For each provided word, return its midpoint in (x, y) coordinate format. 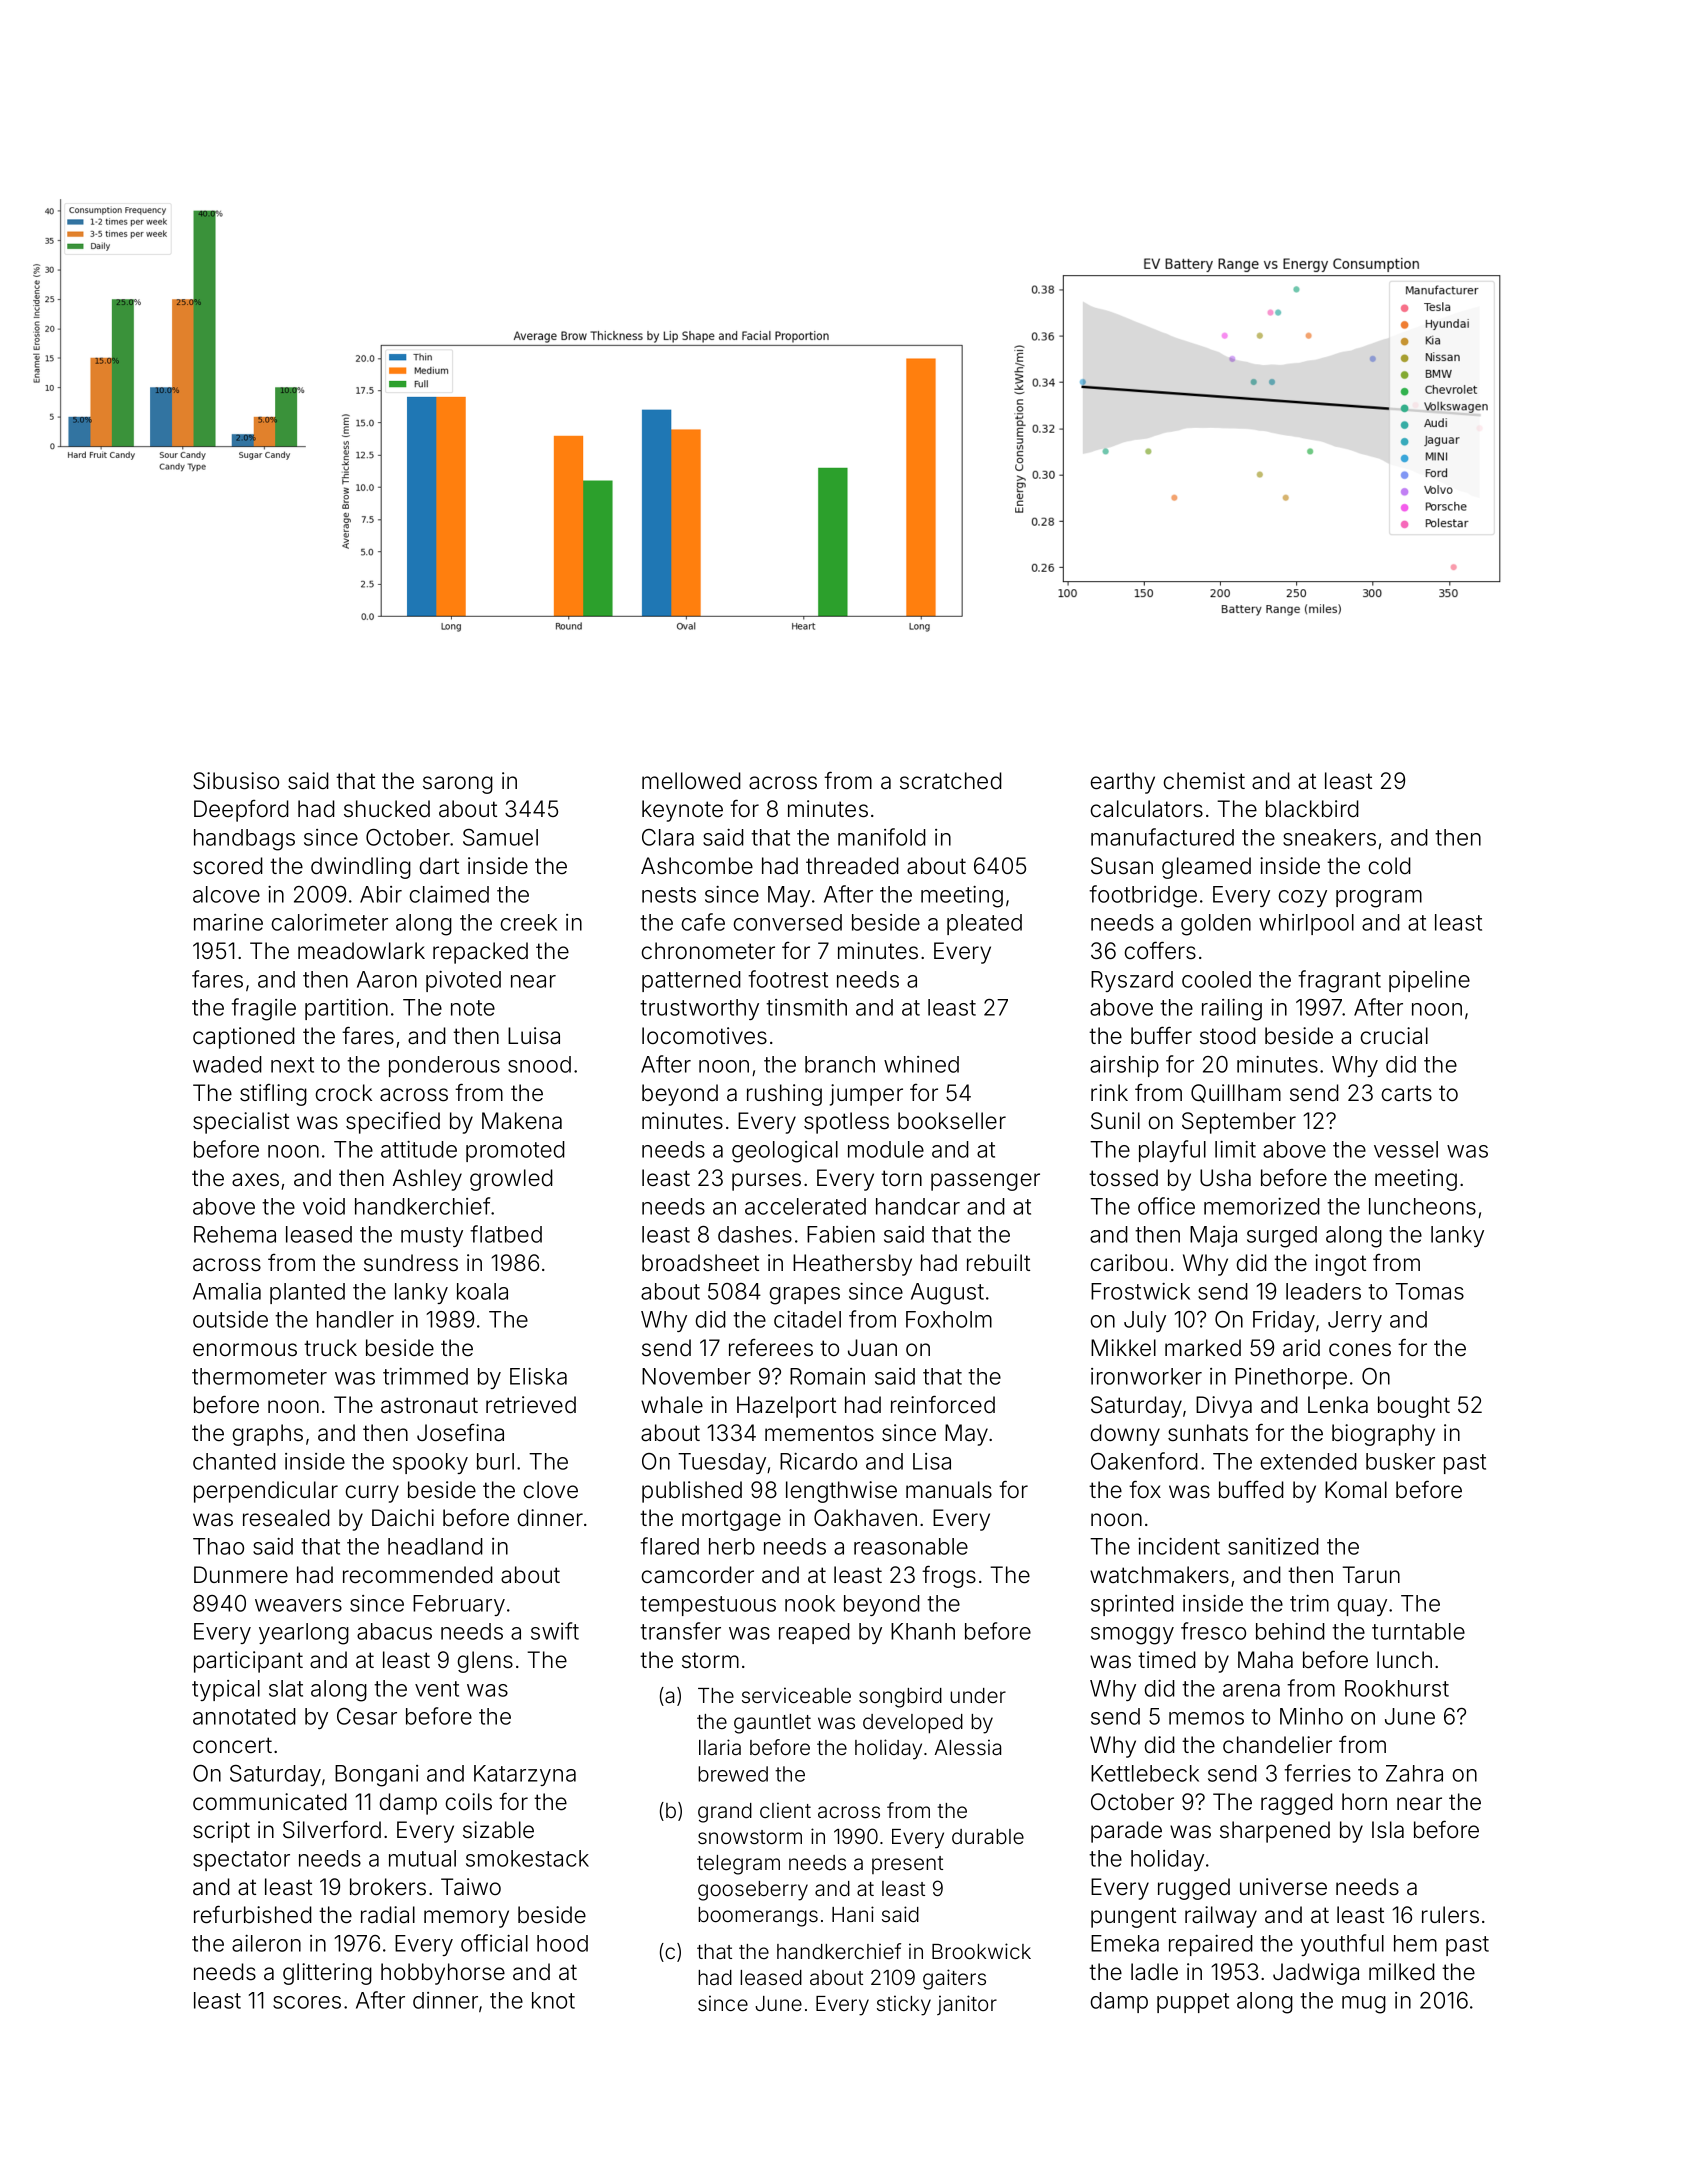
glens (485, 1662)
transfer (680, 1631)
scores (307, 2002)
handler (355, 1319)
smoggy (1132, 1636)
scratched (951, 781)
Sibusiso (236, 781)
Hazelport (786, 1407)
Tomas (1429, 1291)
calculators (1147, 809)
